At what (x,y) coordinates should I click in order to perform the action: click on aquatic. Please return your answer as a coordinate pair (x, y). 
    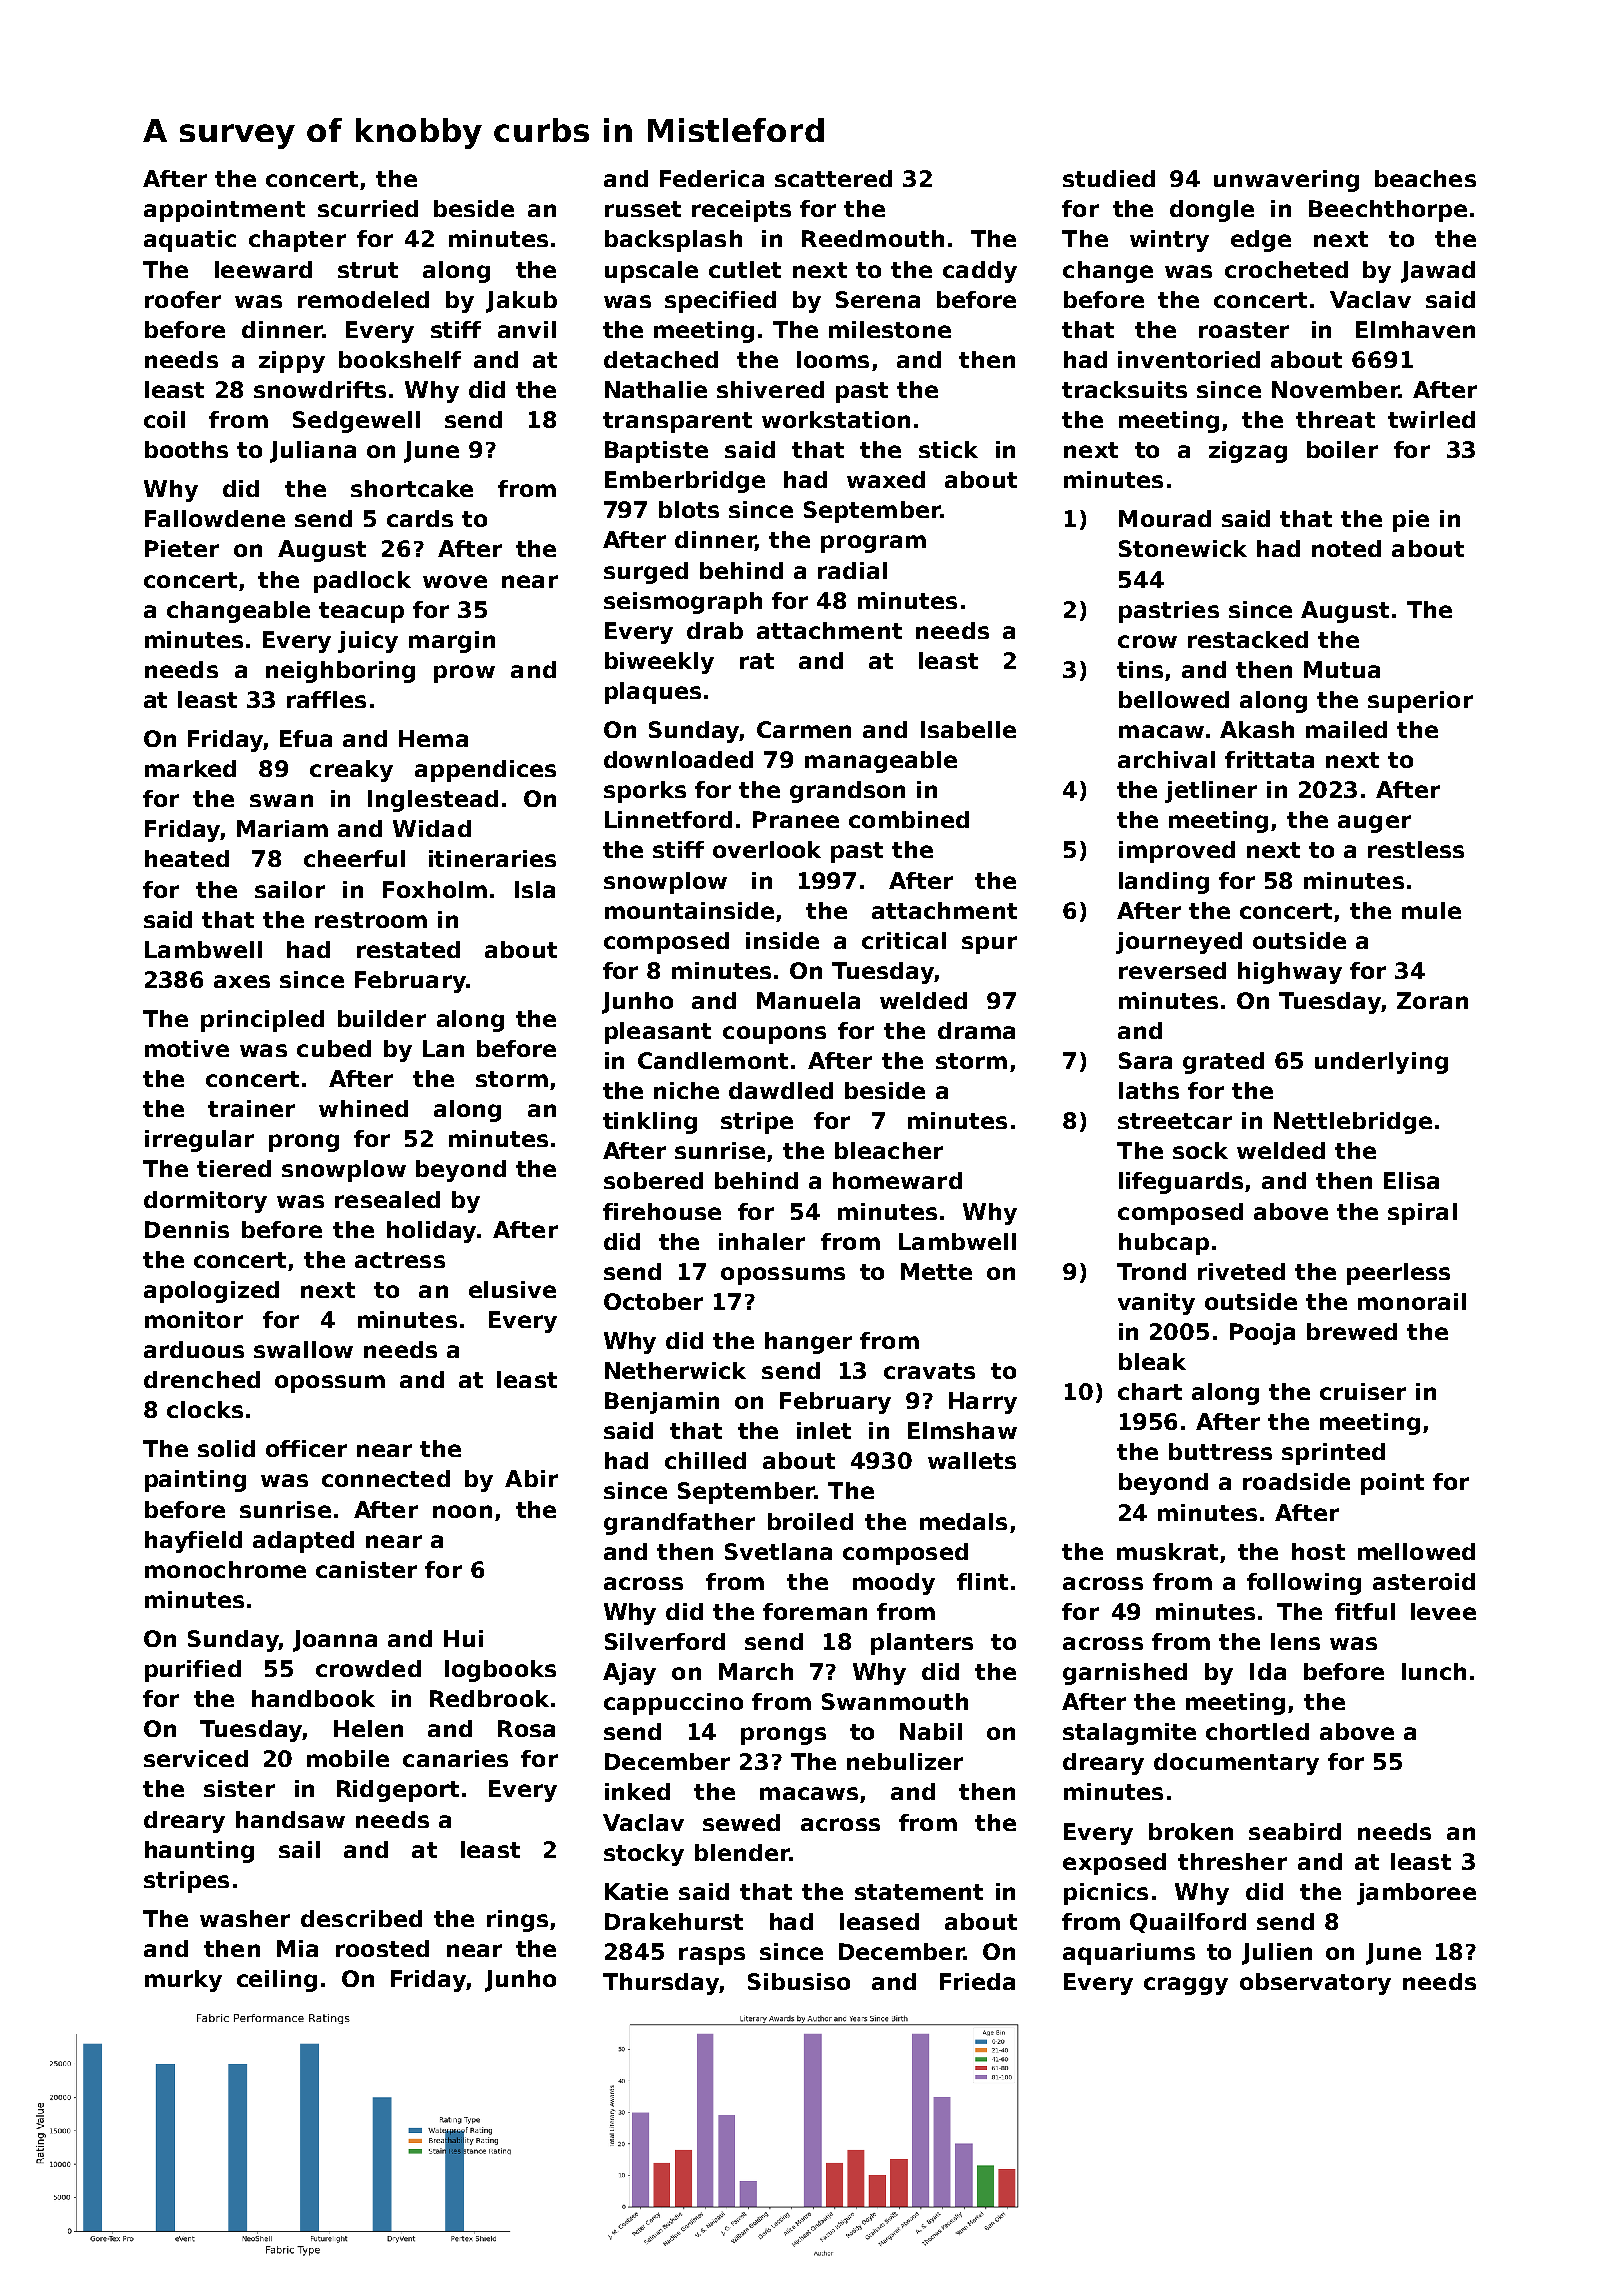
    Looking at the image, I should click on (190, 241).
